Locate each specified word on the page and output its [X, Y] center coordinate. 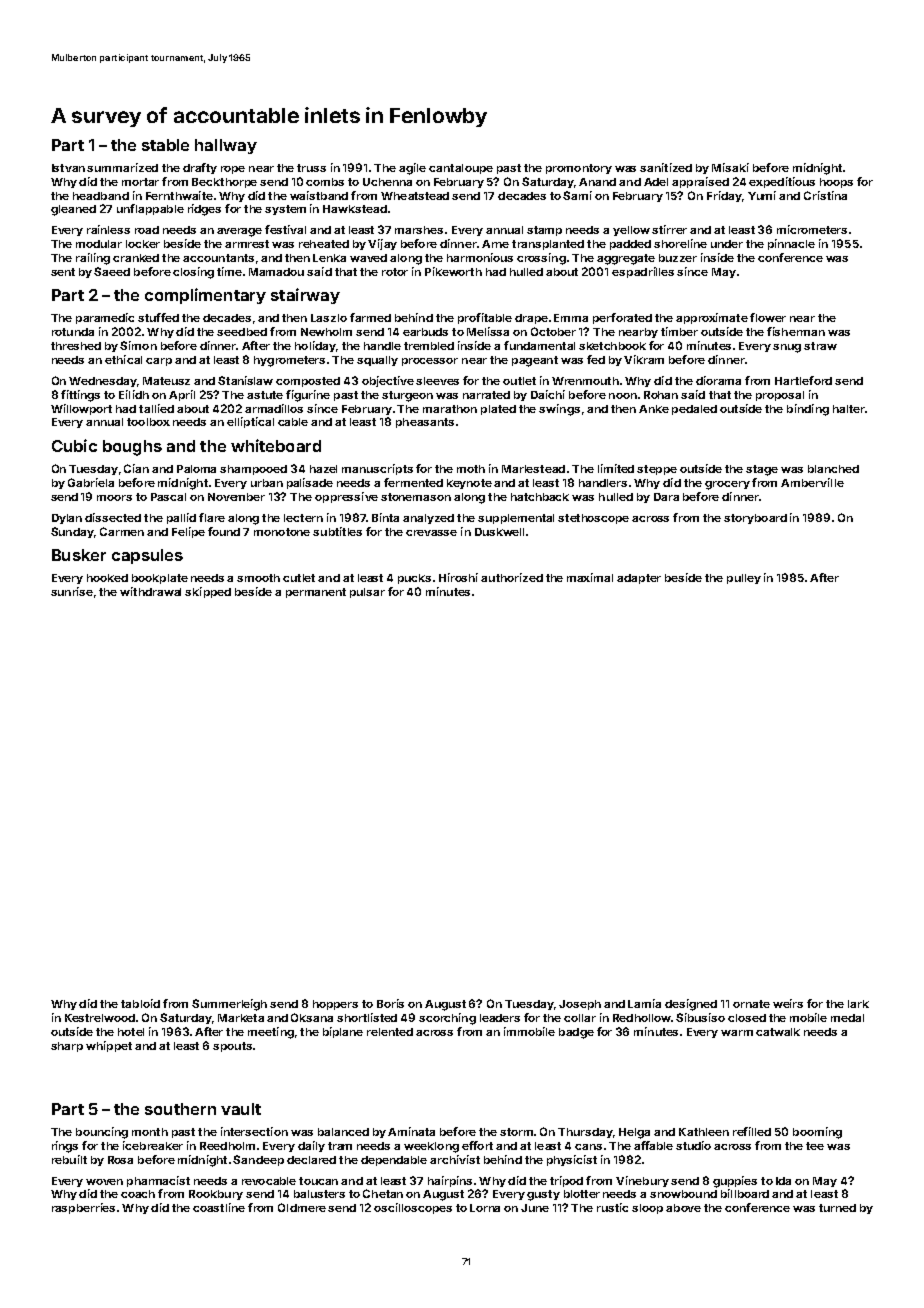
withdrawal [150, 591]
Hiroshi [458, 577]
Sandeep [258, 1160]
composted [308, 382]
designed [691, 1005]
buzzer [678, 258]
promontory [579, 169]
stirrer [669, 229]
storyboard [755, 519]
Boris [390, 1003]
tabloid [140, 1003]
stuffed [158, 317]
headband [101, 196]
